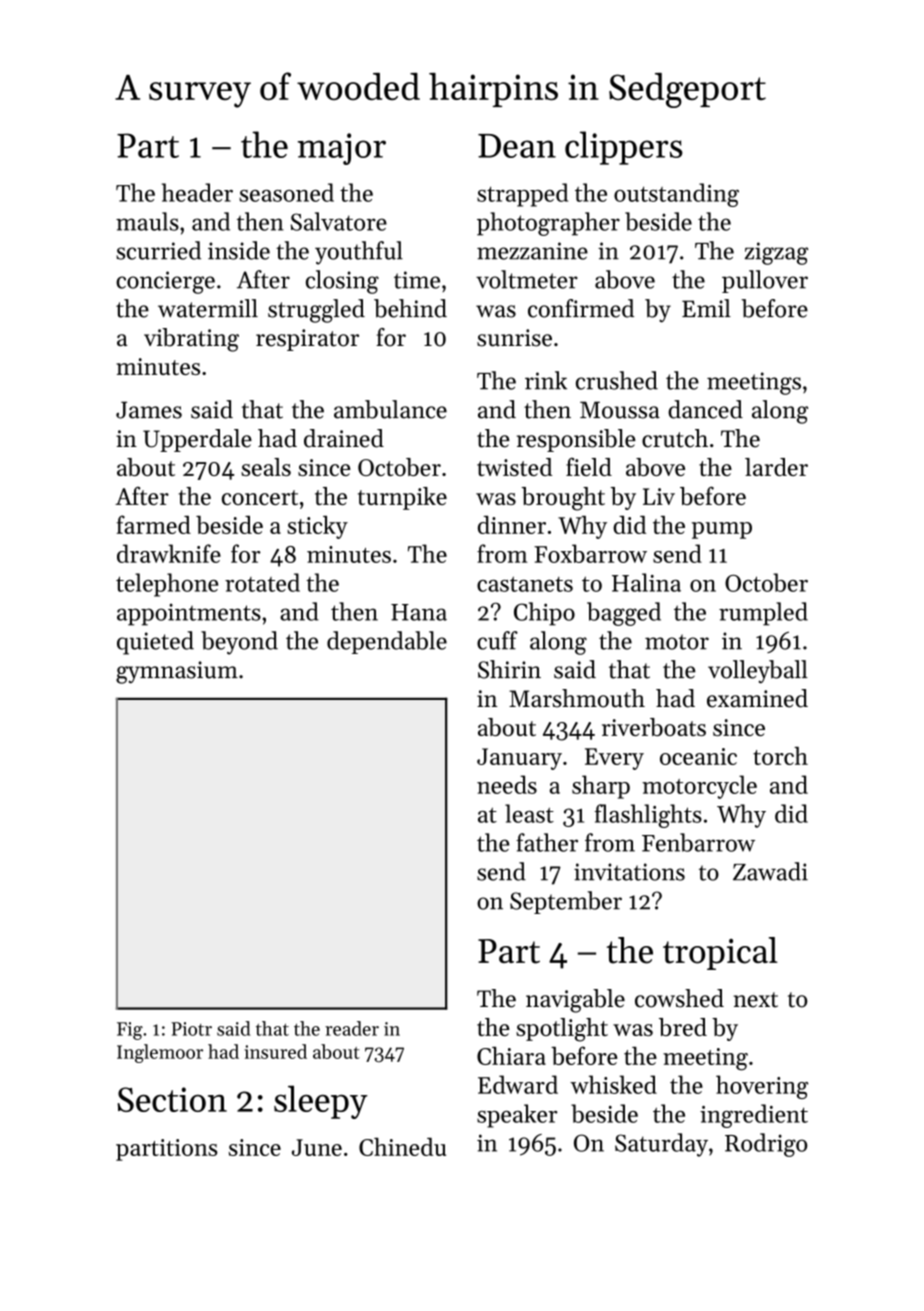  What do you see at coordinates (419, 612) in the screenshot?
I see `Hana` at bounding box center [419, 612].
